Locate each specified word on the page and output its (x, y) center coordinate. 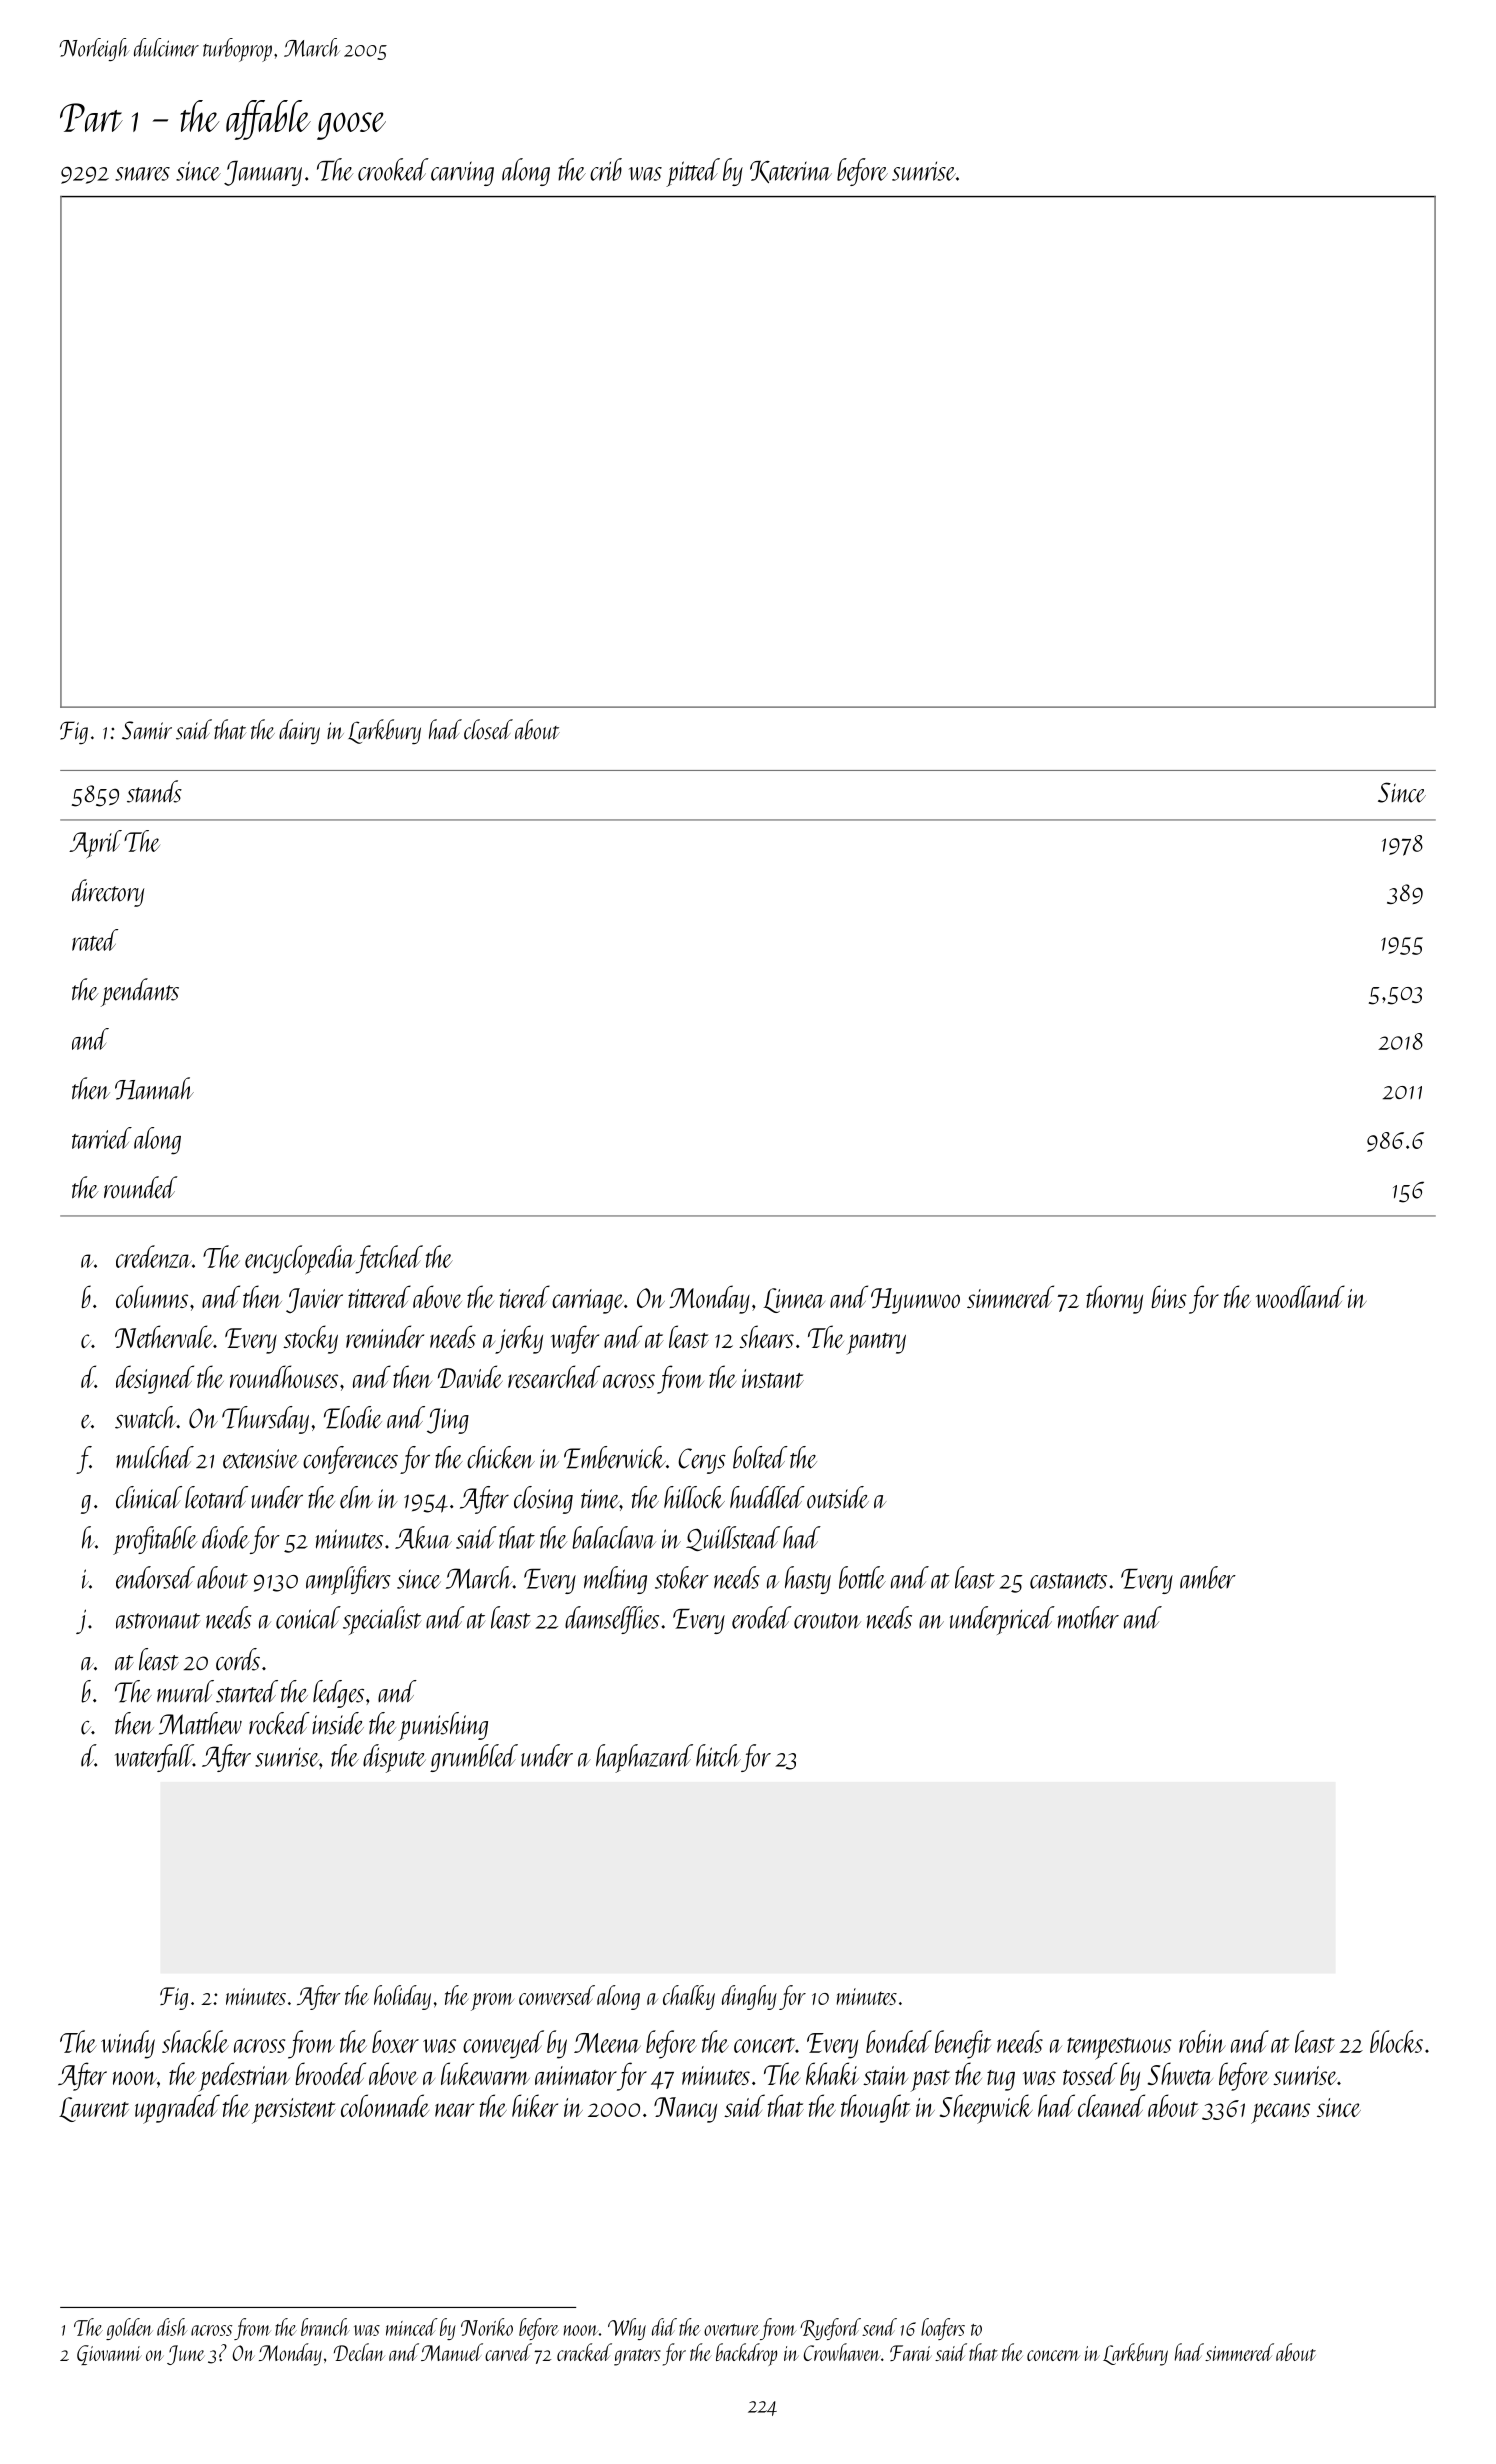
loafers (943, 2329)
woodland (1300, 1296)
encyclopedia (300, 1260)
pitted (693, 172)
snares (142, 174)
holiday (402, 1997)
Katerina (791, 172)
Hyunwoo (915, 1301)
